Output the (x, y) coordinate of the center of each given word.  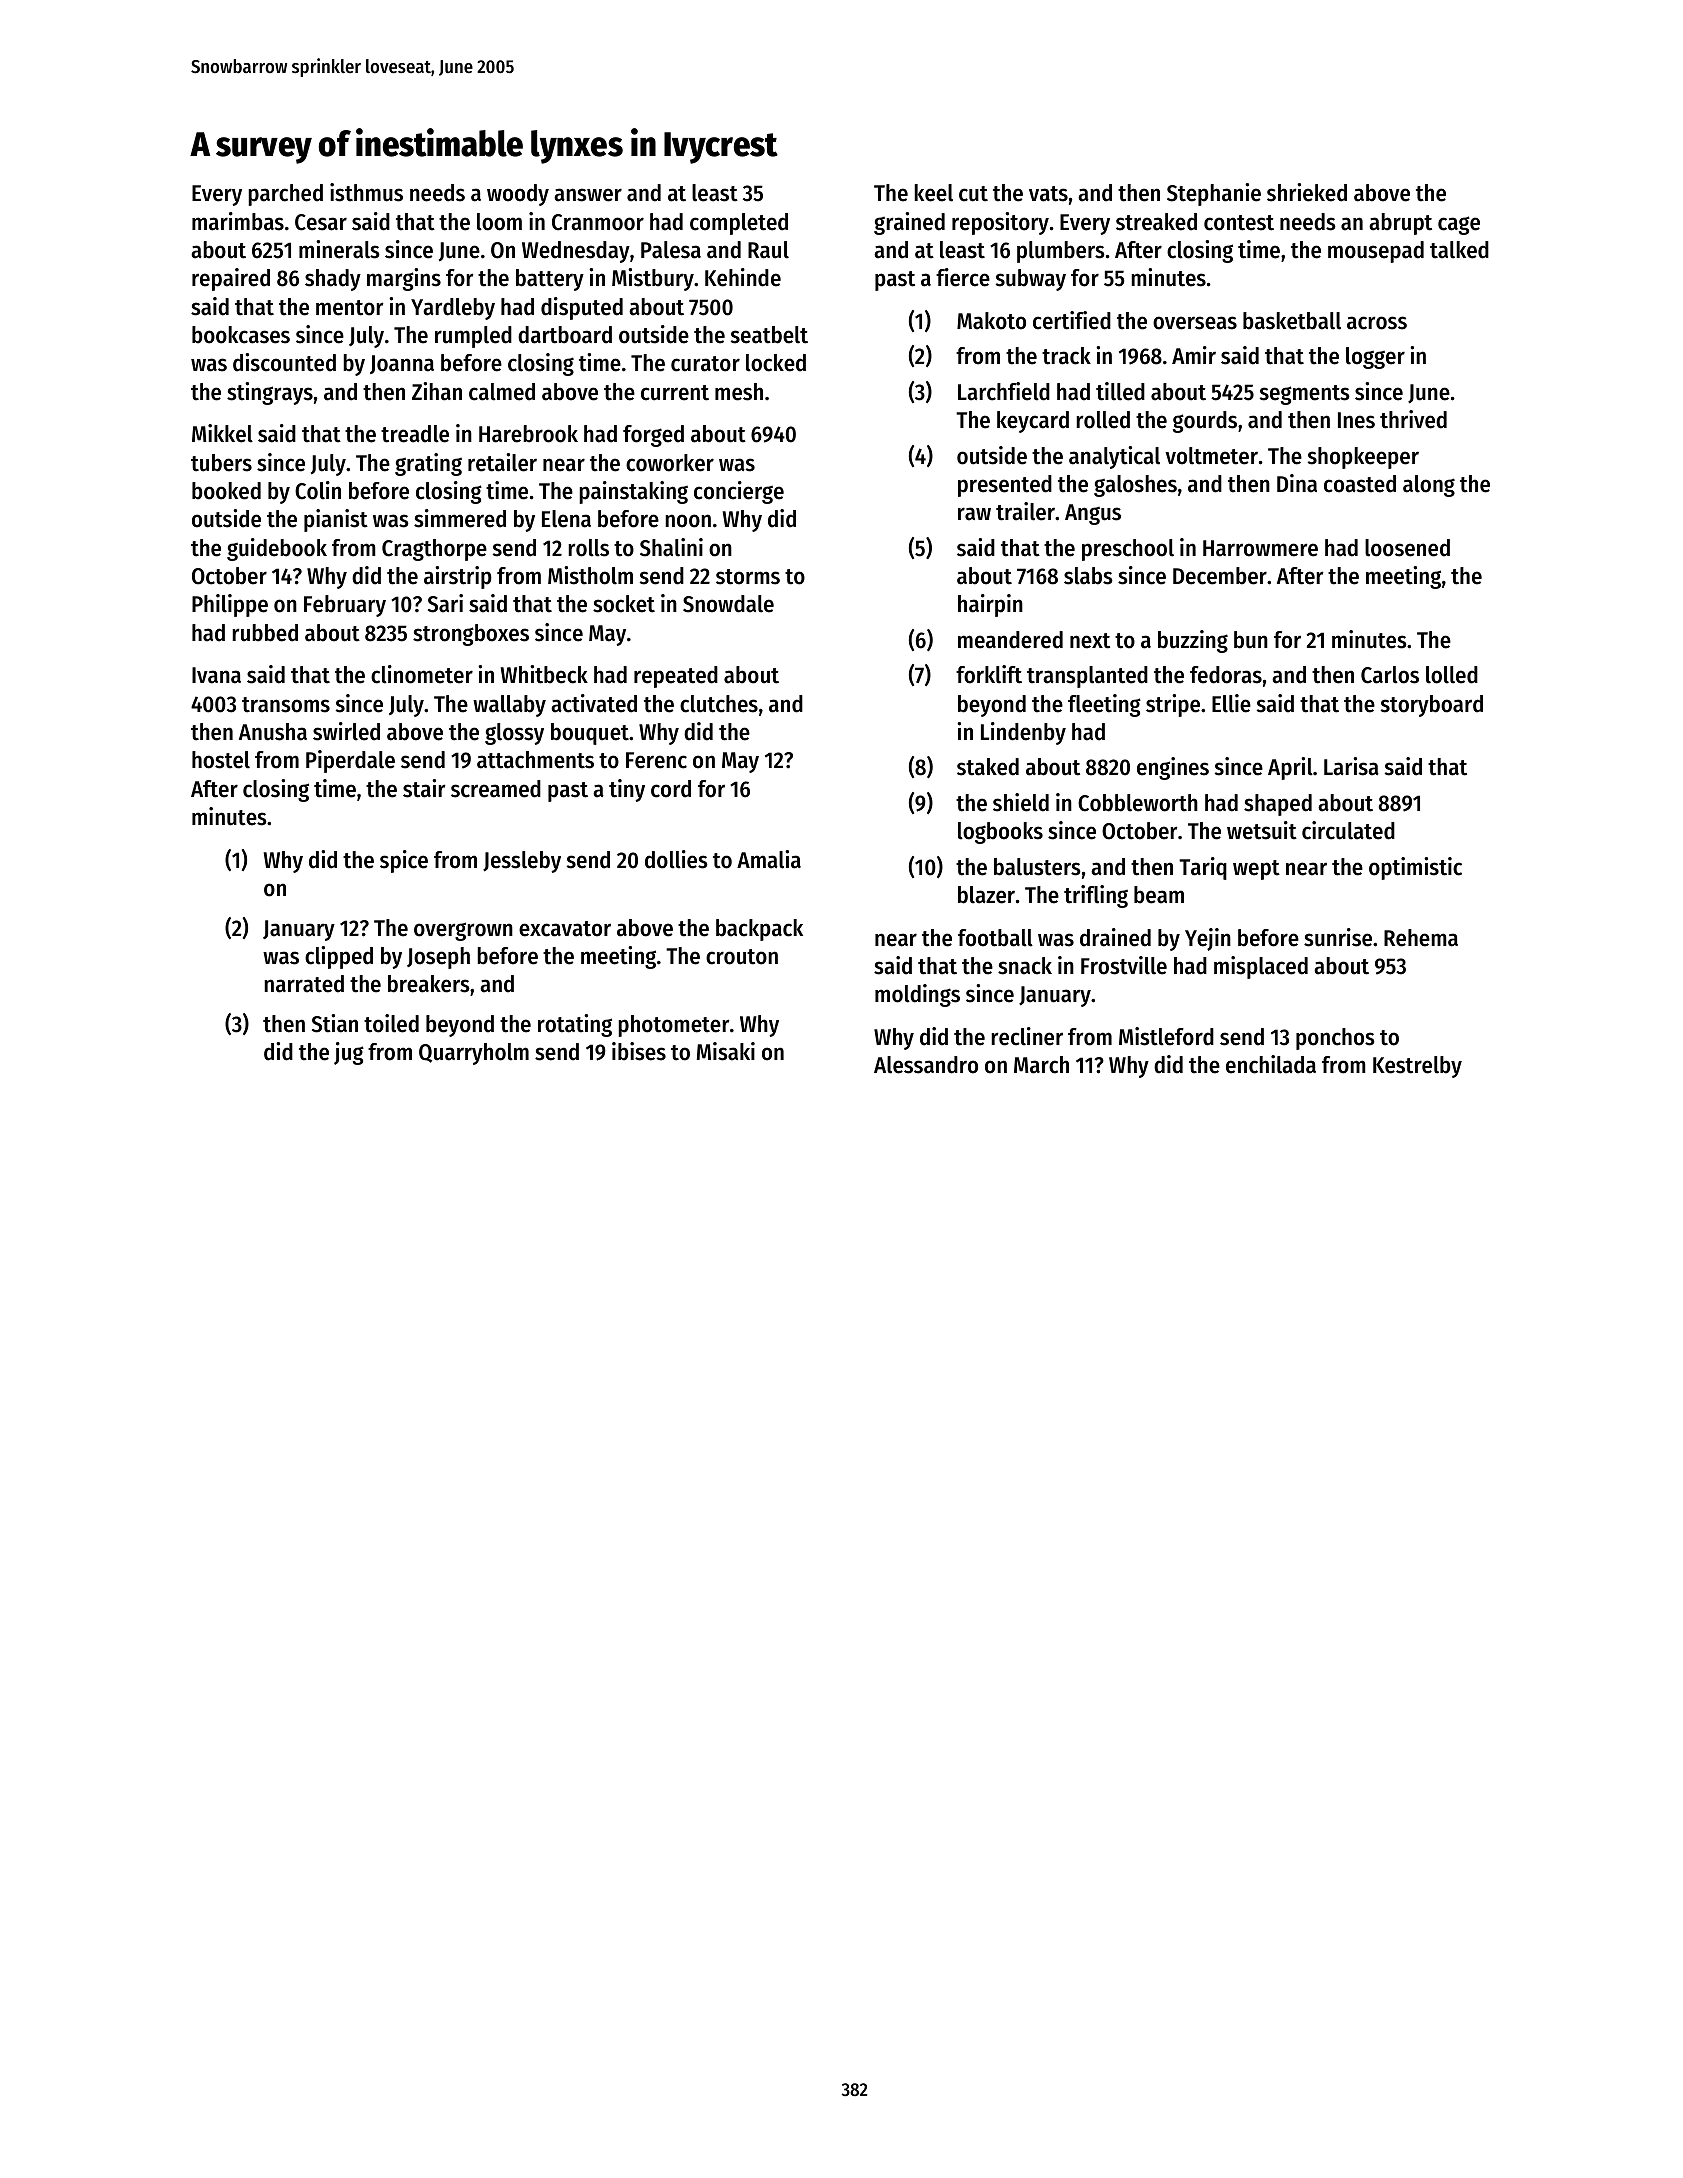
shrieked (1307, 192)
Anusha (273, 732)
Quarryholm (474, 1054)
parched (285, 195)
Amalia (769, 859)
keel (933, 193)
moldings (917, 995)
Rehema (1421, 938)
